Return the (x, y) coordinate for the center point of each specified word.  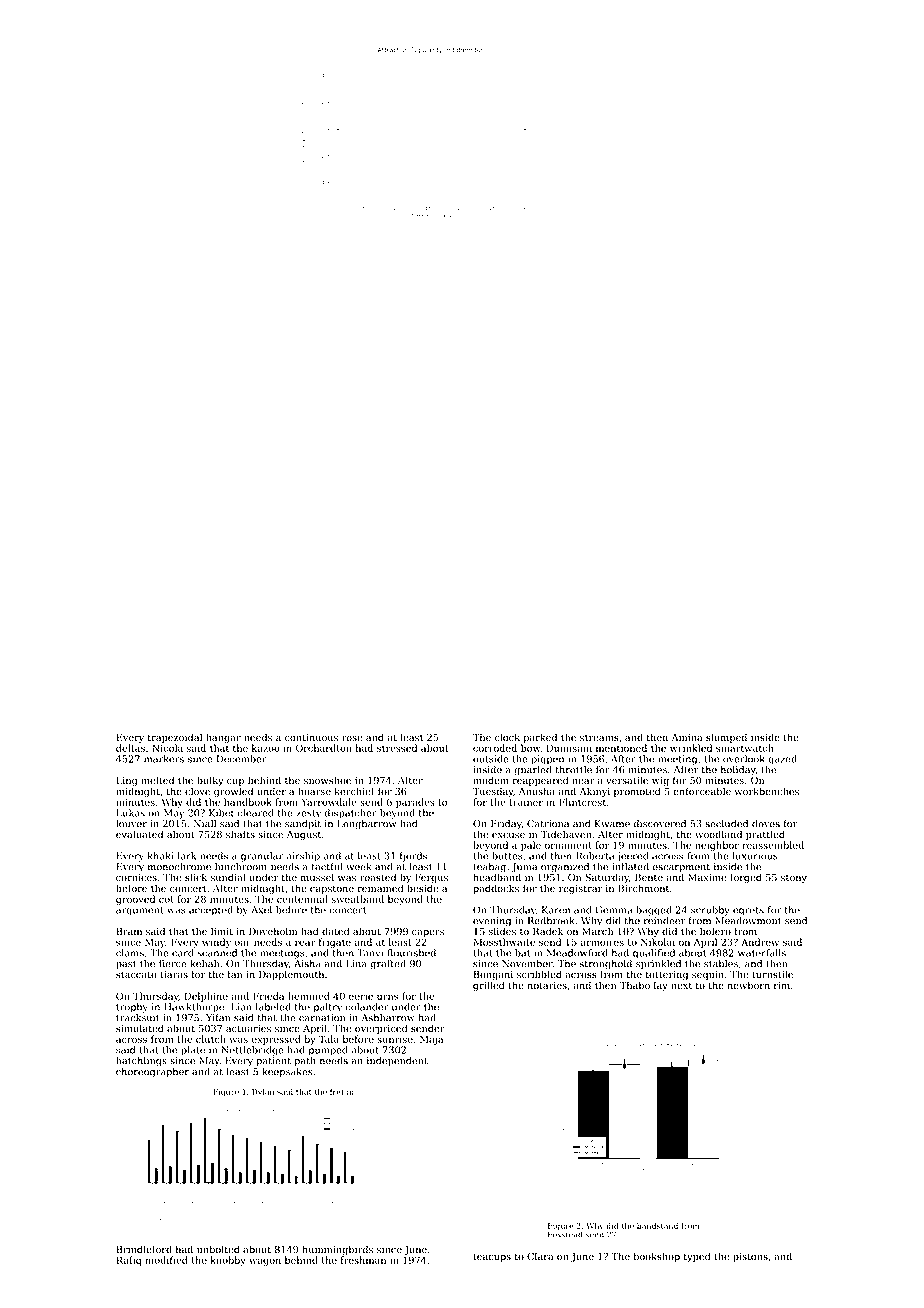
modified (166, 1260)
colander (367, 1007)
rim (782, 985)
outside (491, 759)
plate (193, 1051)
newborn (748, 985)
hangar (223, 738)
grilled (489, 986)
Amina (687, 737)
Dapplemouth (291, 975)
